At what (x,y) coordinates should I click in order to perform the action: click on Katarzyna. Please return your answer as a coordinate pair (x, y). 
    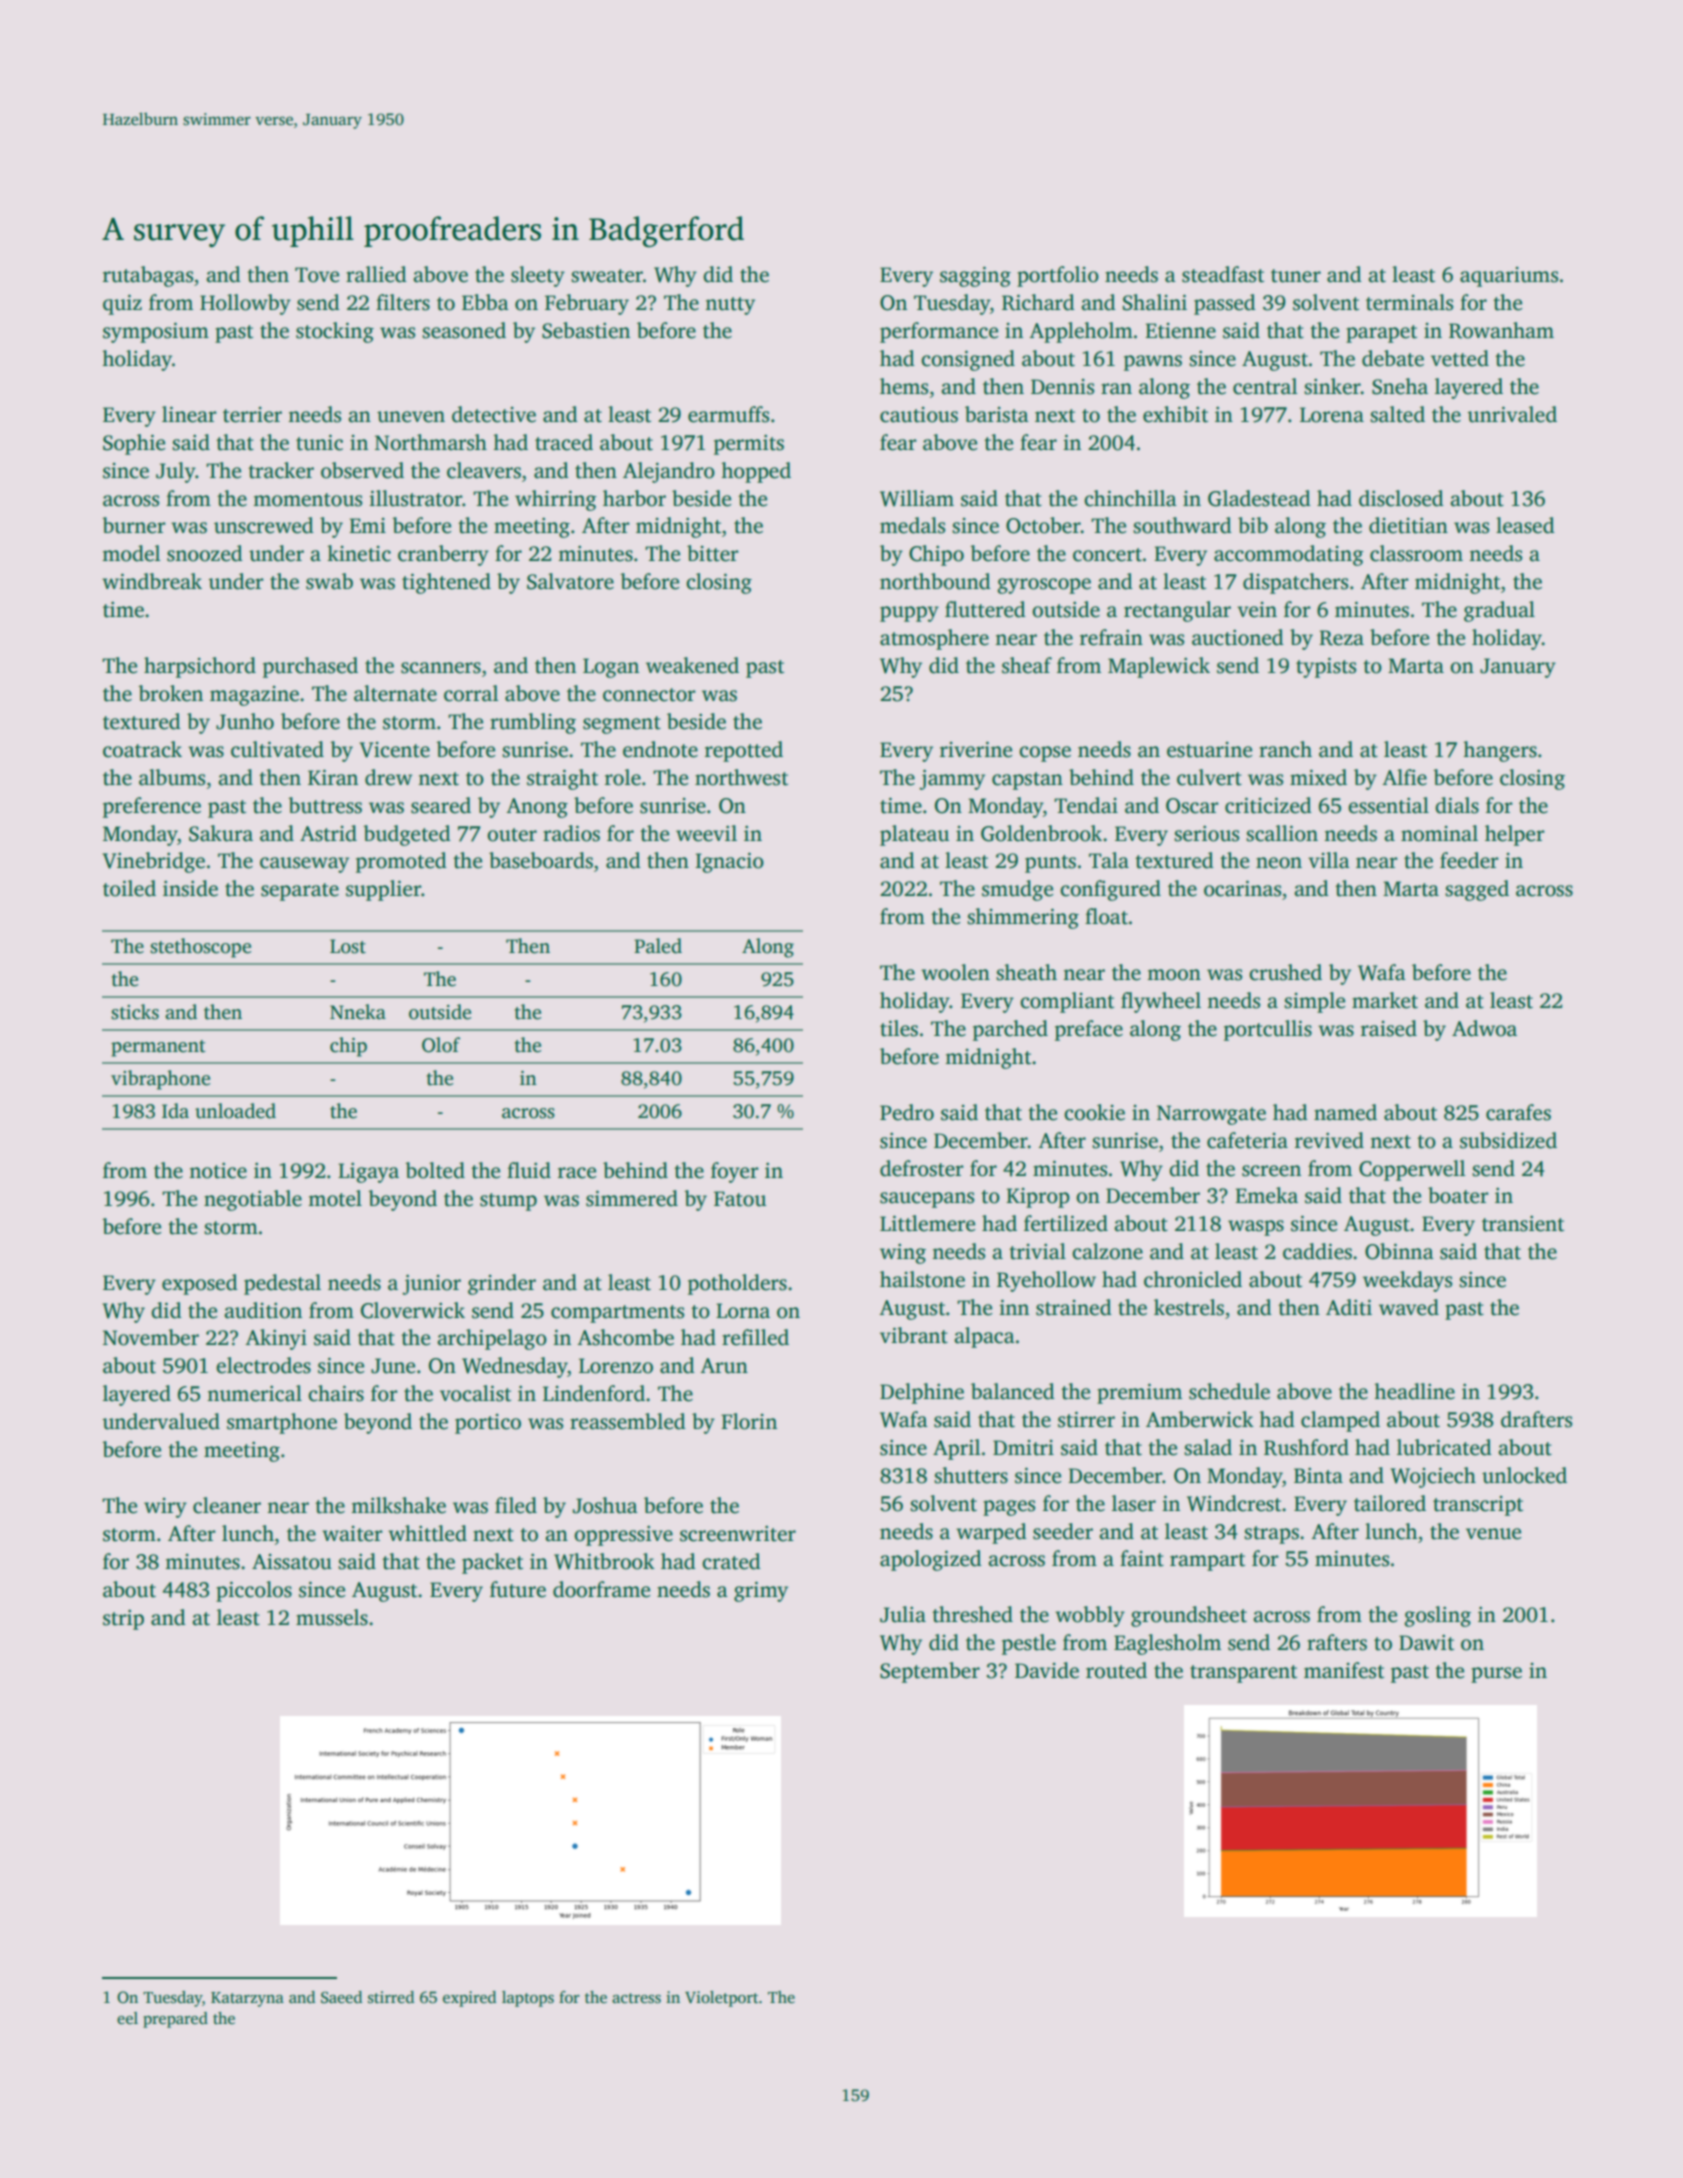
    Looking at the image, I should click on (247, 1999).
